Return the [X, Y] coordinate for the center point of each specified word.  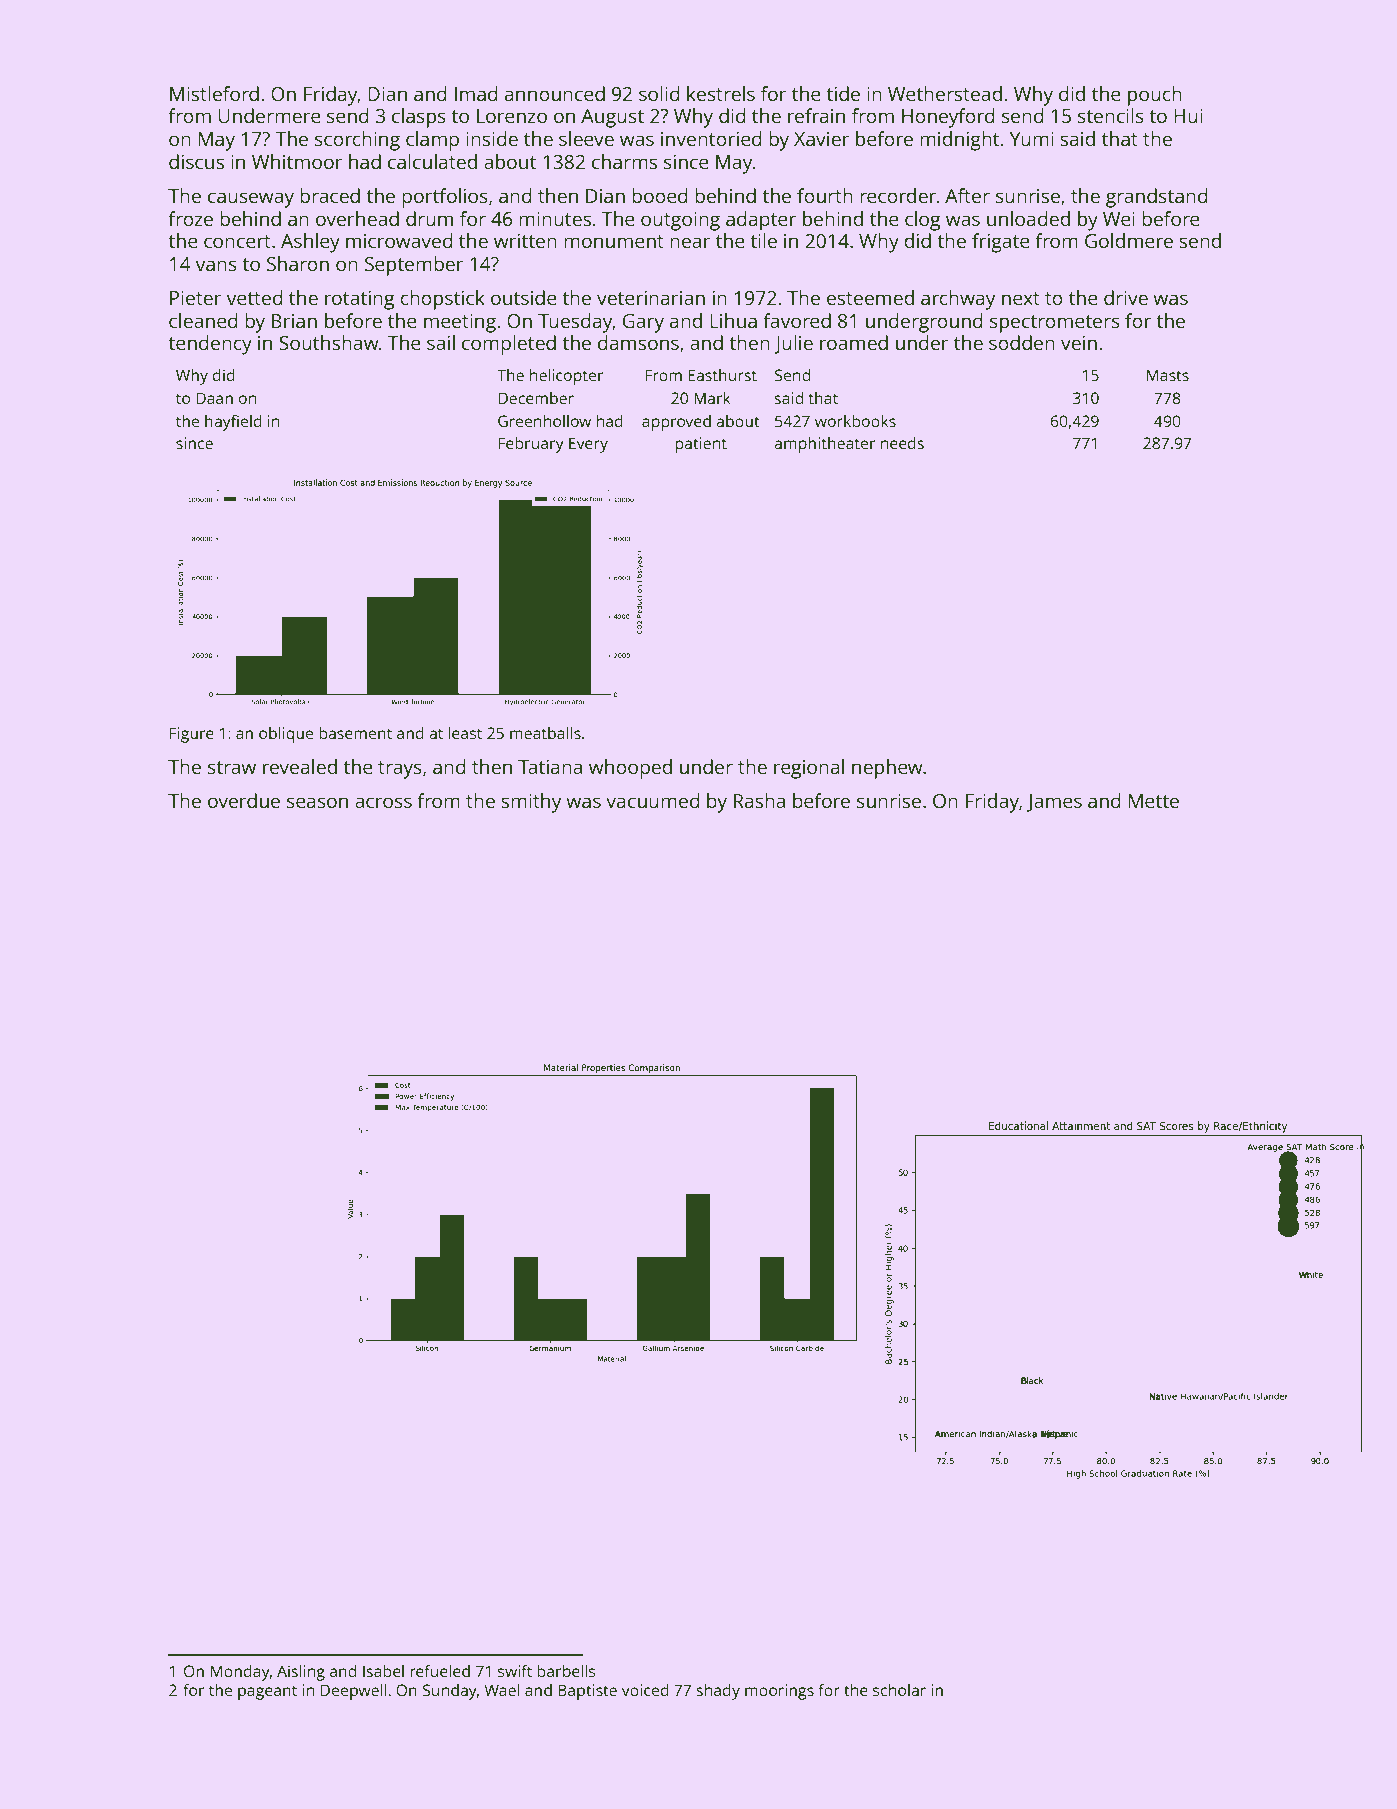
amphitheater [824, 445]
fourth [825, 195]
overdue [244, 800]
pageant [267, 1692]
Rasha [759, 800]
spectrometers [1055, 324]
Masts [1168, 375]
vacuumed [653, 800]
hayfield [233, 423]
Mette [1154, 801]
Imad [476, 93]
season [317, 802]
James [1054, 803]
